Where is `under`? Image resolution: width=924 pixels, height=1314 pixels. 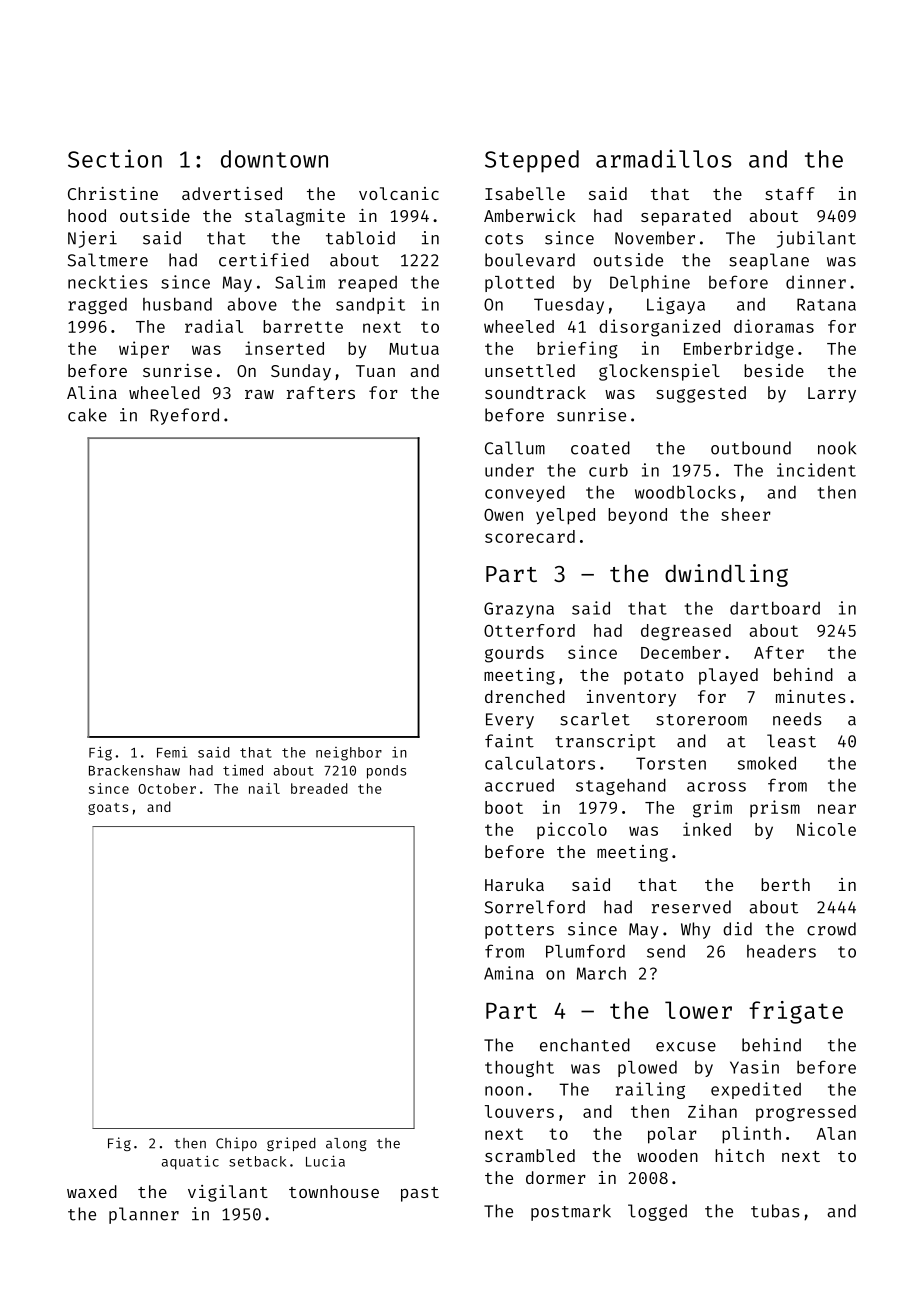
under is located at coordinates (509, 470).
